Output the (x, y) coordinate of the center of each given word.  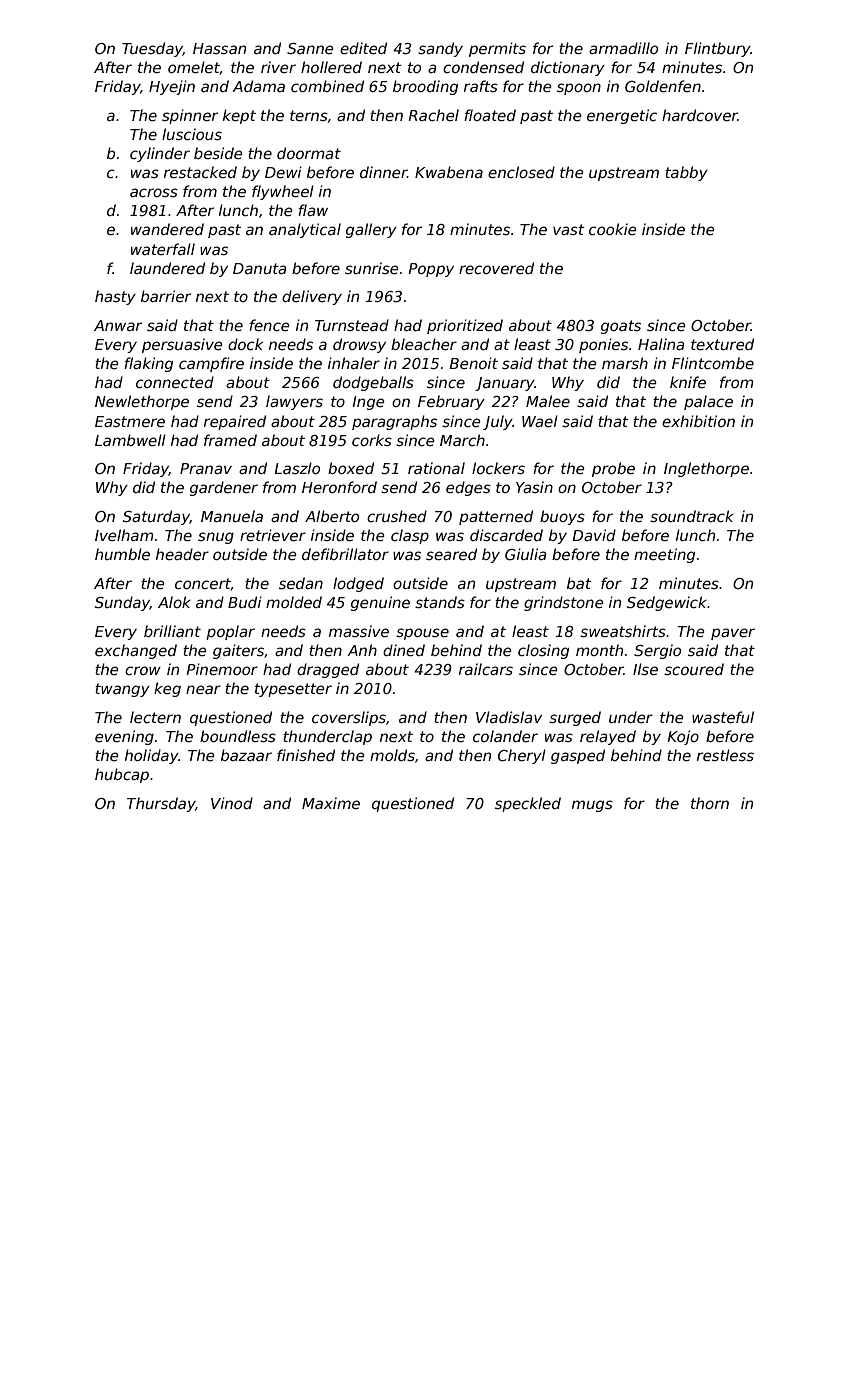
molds (392, 755)
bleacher (424, 344)
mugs (592, 806)
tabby (686, 173)
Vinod (232, 803)
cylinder (160, 154)
